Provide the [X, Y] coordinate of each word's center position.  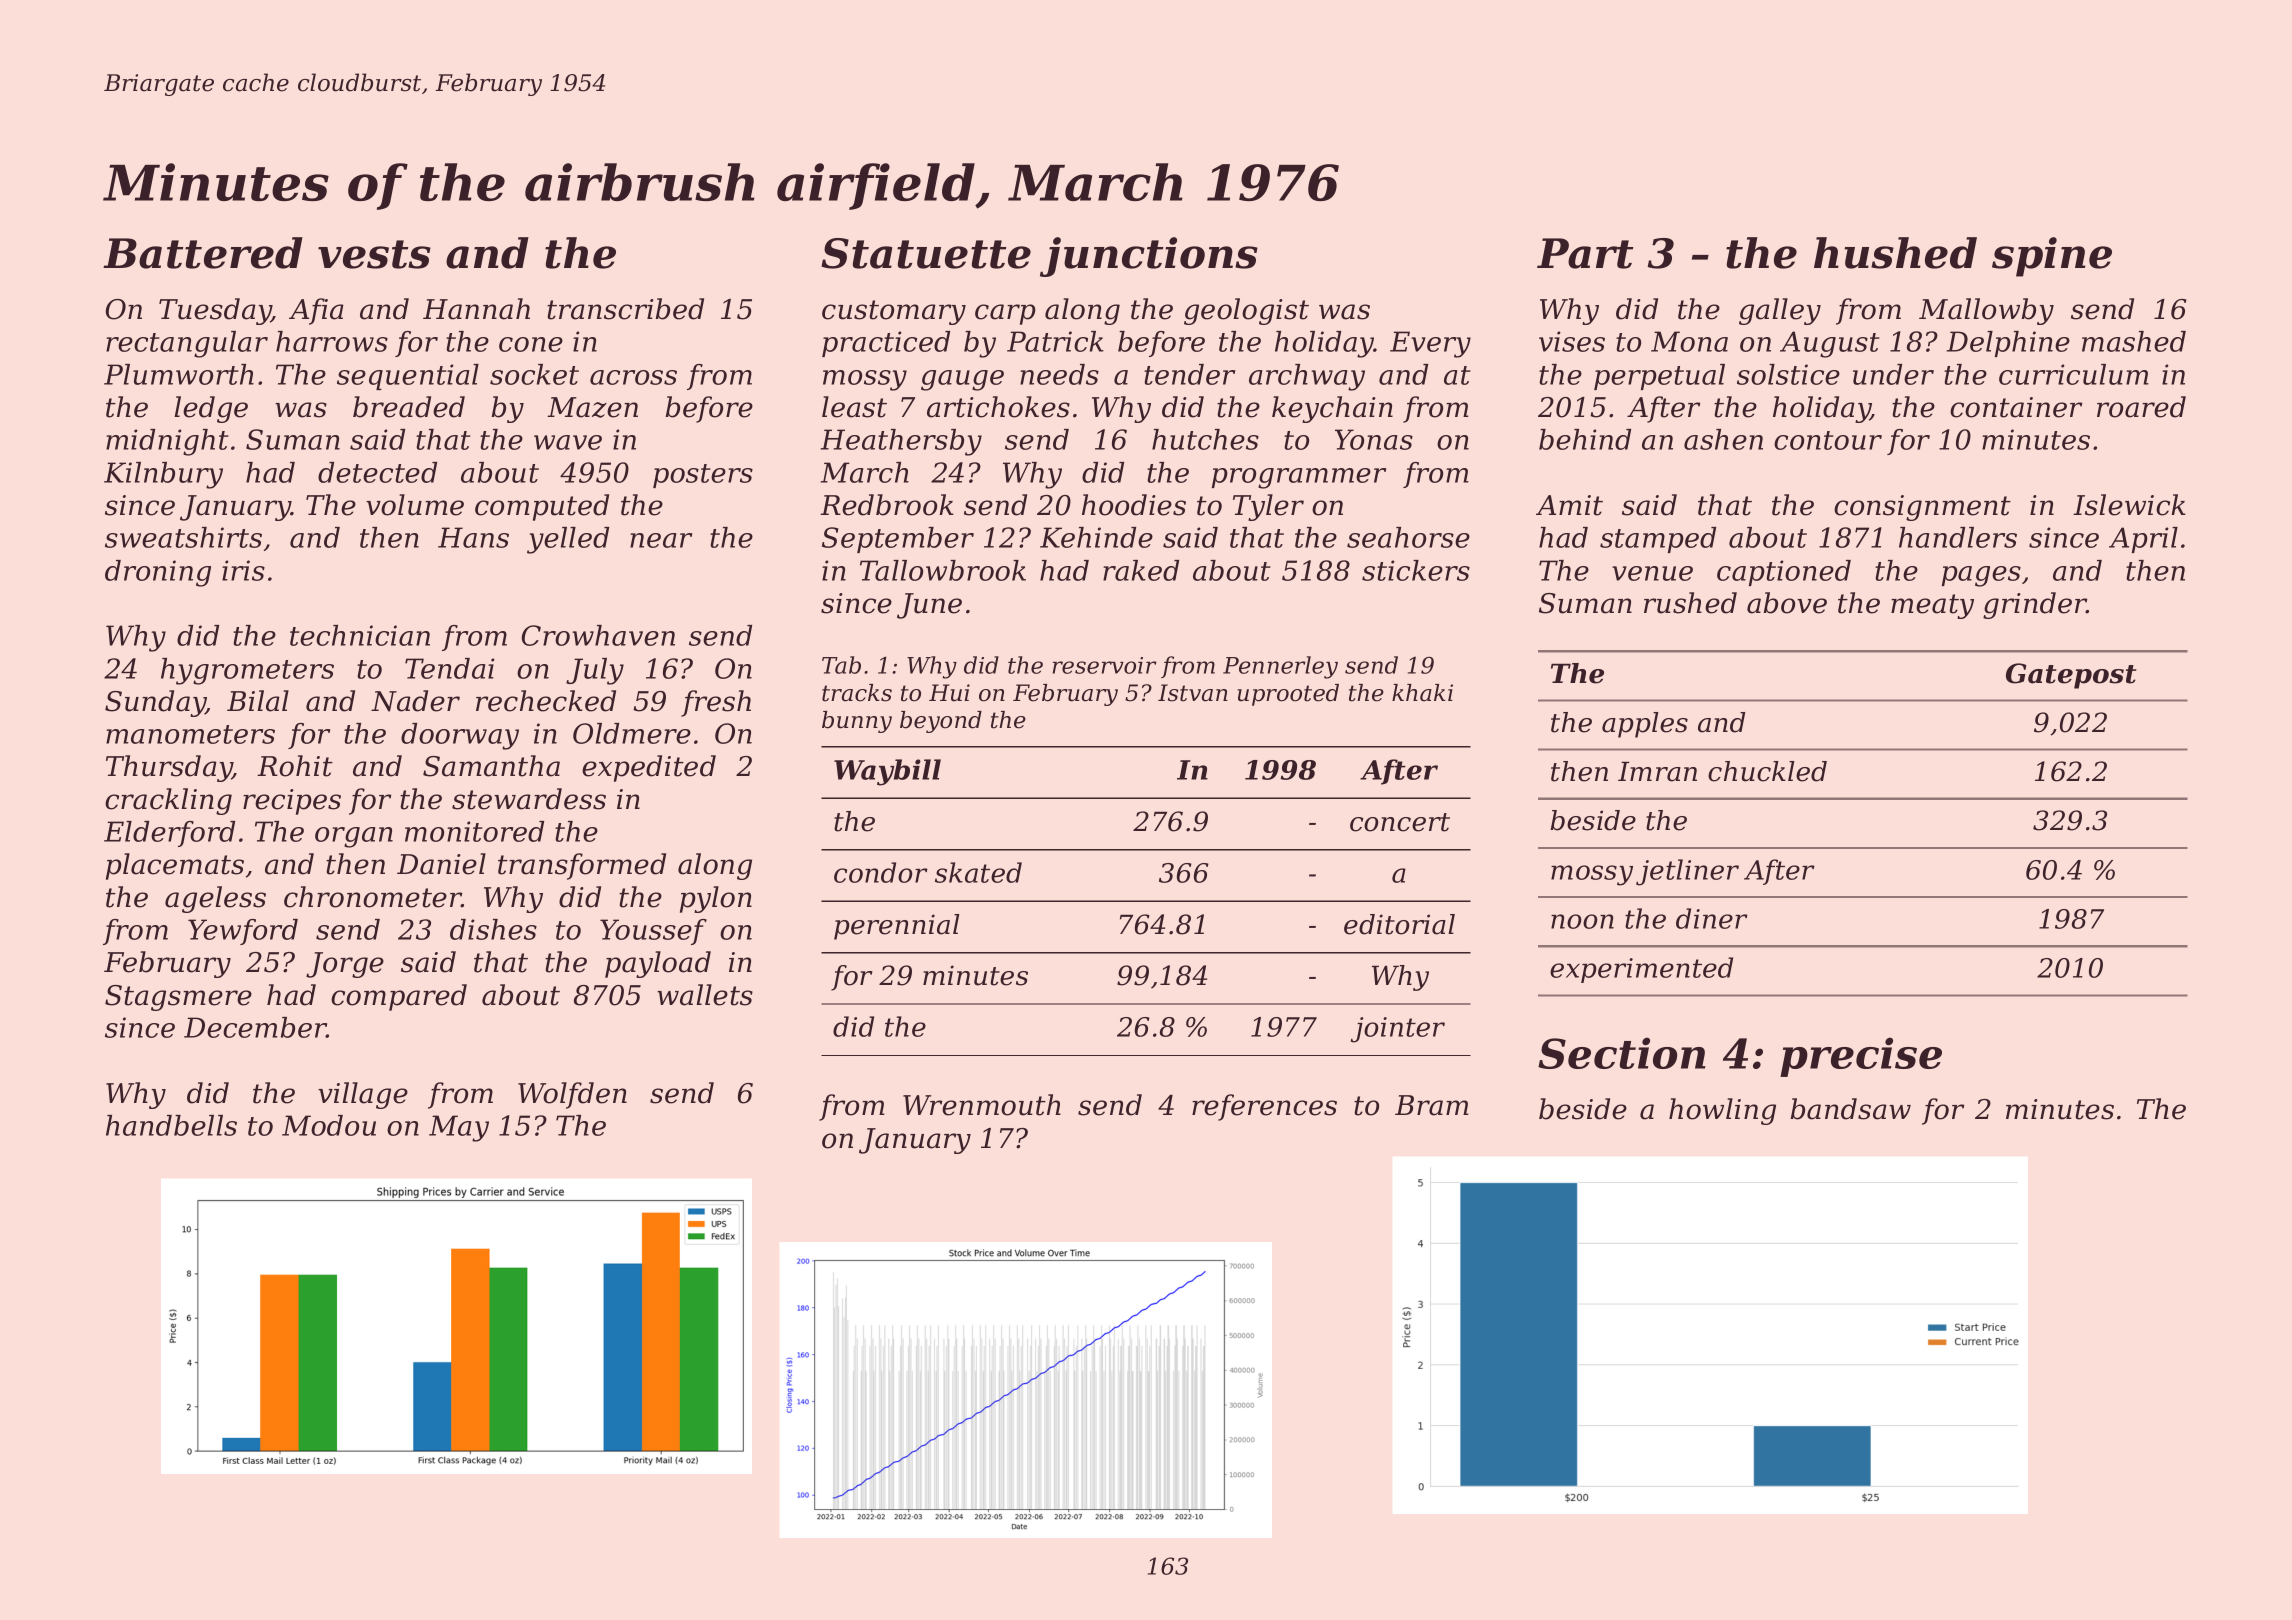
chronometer [373, 897]
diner [1712, 918]
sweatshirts [183, 537]
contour [1828, 440]
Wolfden [572, 1095]
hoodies [1134, 505]
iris [243, 570]
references [1264, 1107]
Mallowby [1986, 311]
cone [531, 344]
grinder [2035, 605]
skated [978, 872]
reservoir [1105, 665]
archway [1307, 377]
